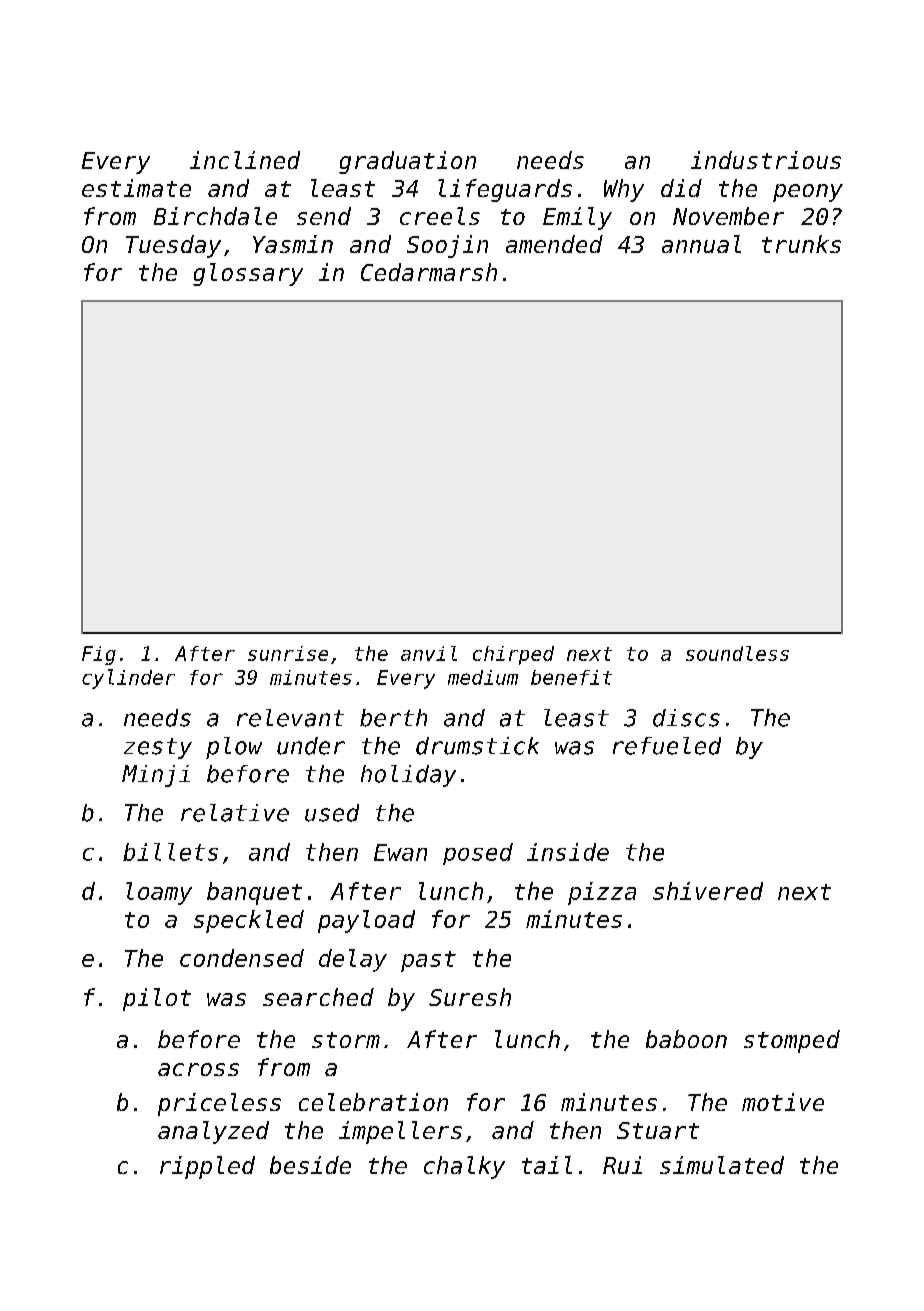 The height and width of the screenshot is (1311, 924). Describe the element at coordinates (288, 653) in the screenshot. I see `sunrise` at that location.
